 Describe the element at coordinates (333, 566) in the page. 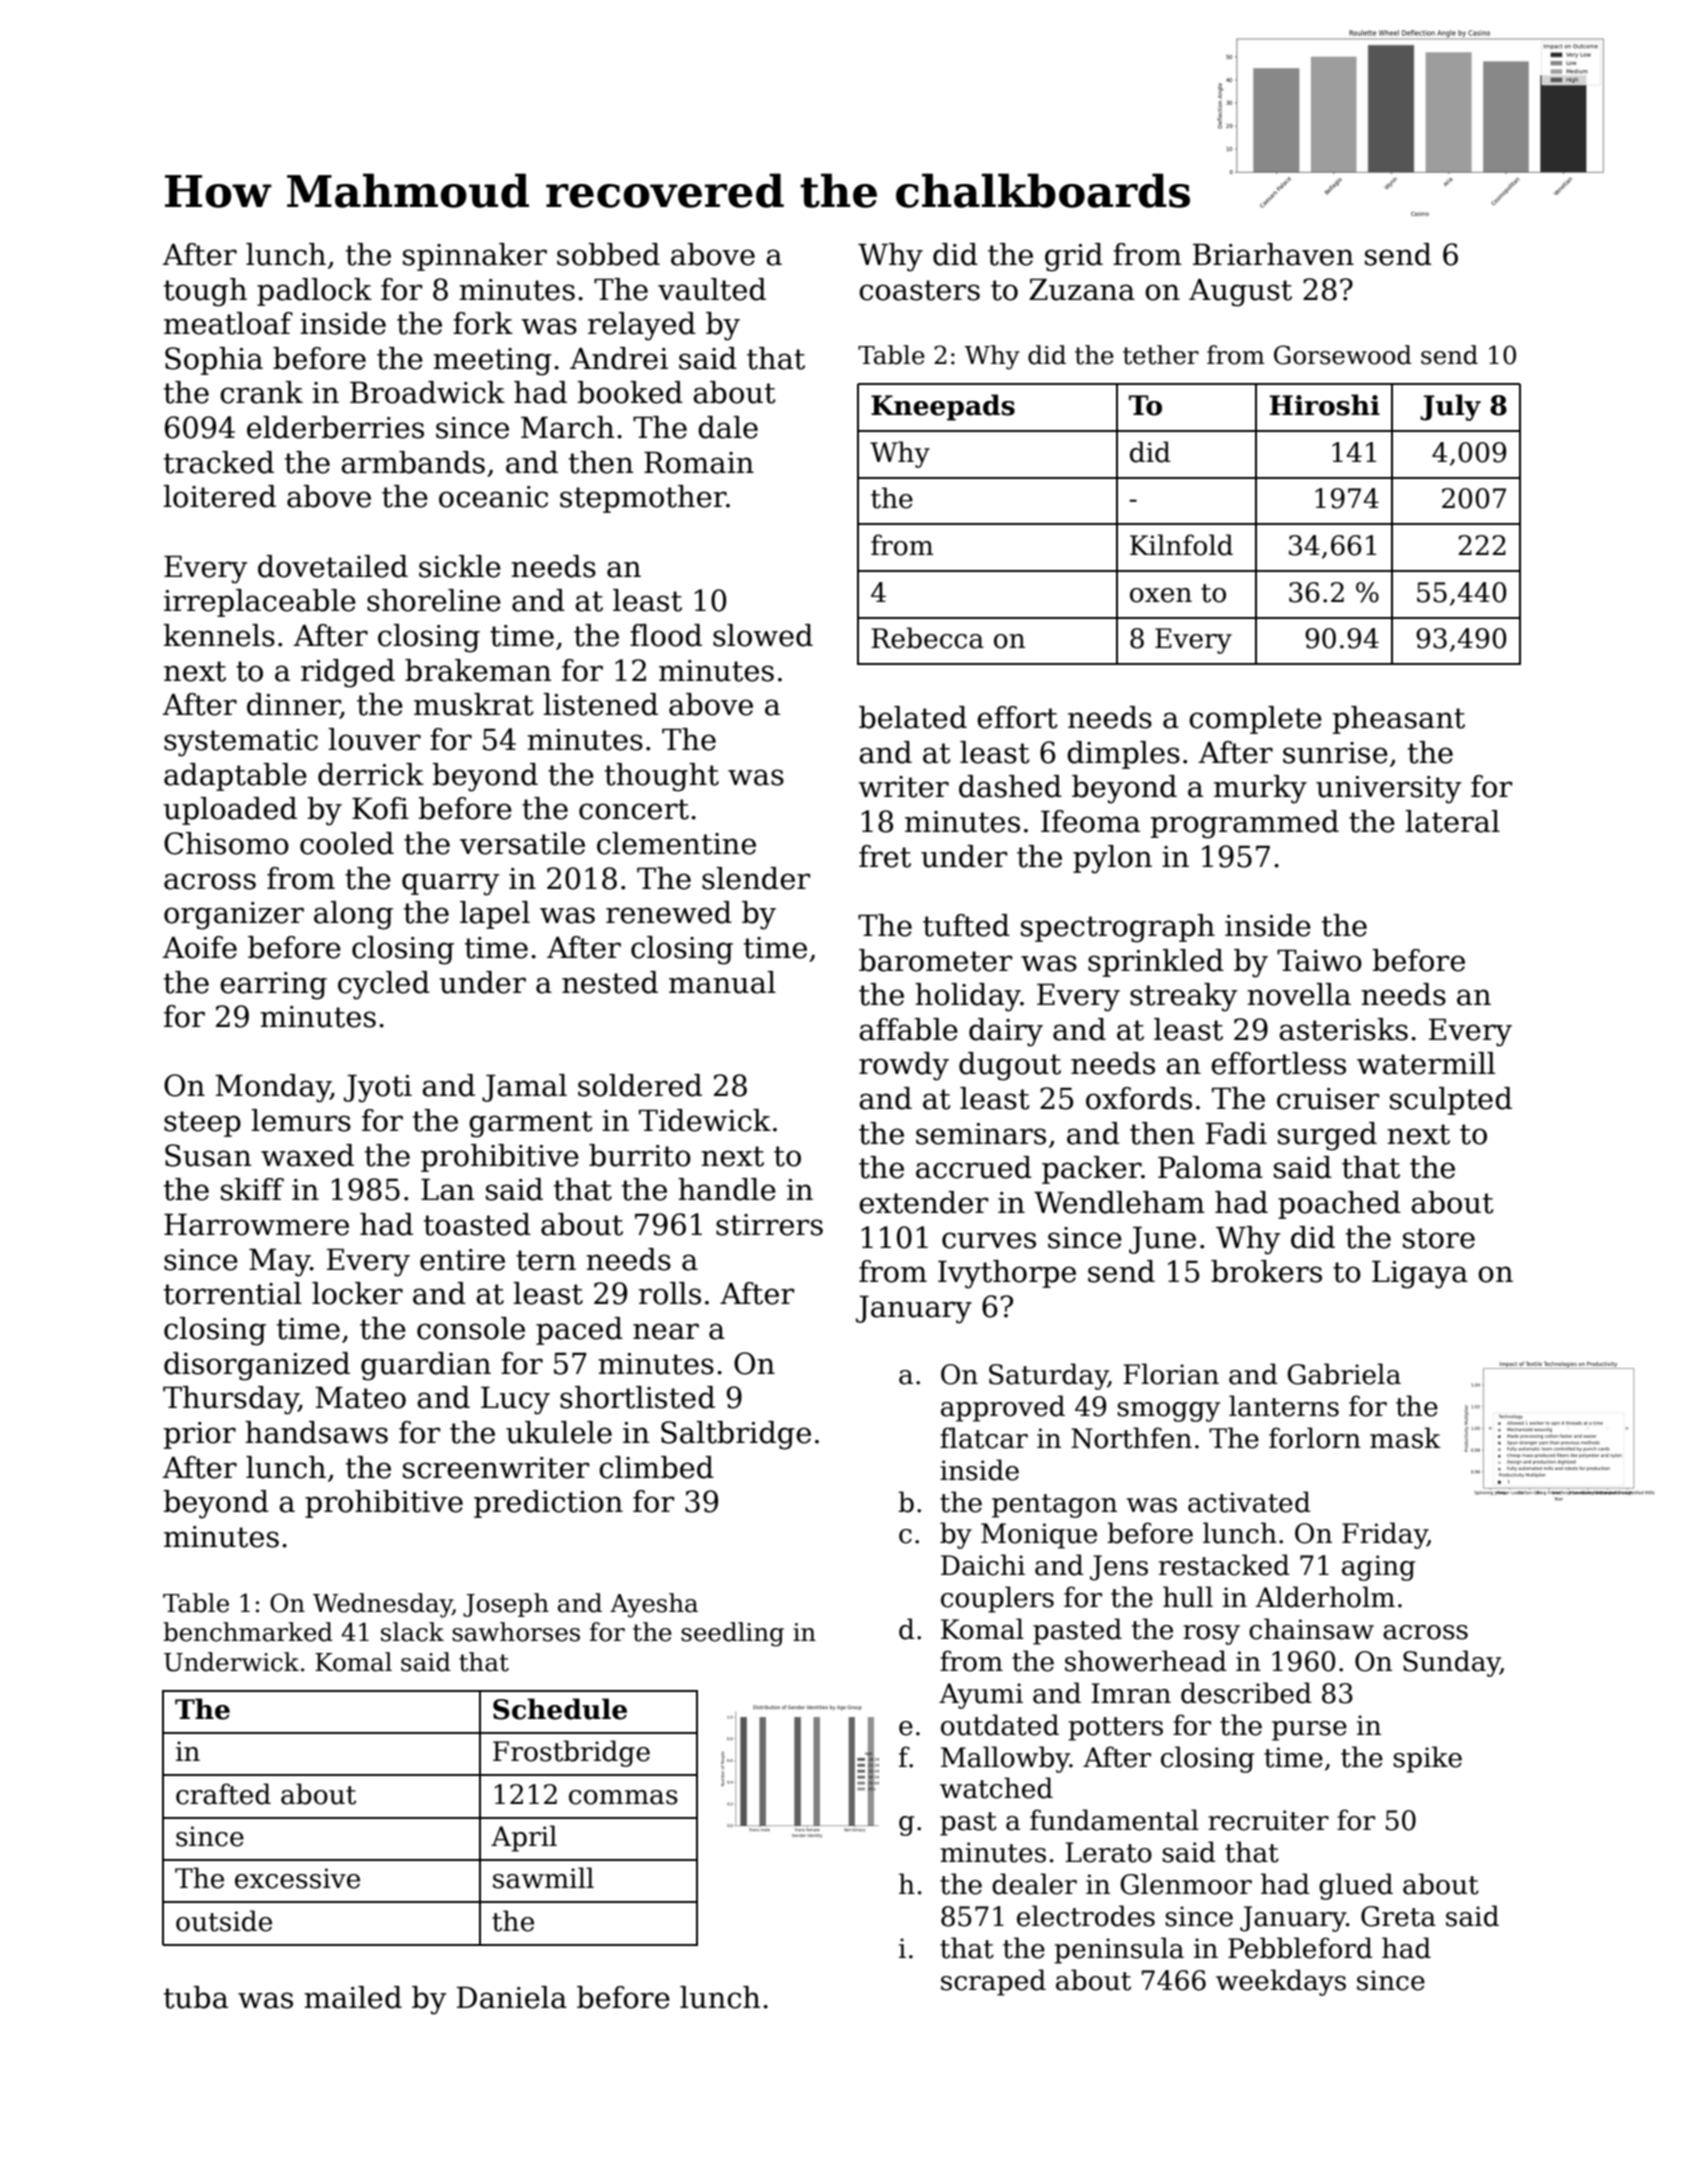

I see `dovetailed` at that location.
